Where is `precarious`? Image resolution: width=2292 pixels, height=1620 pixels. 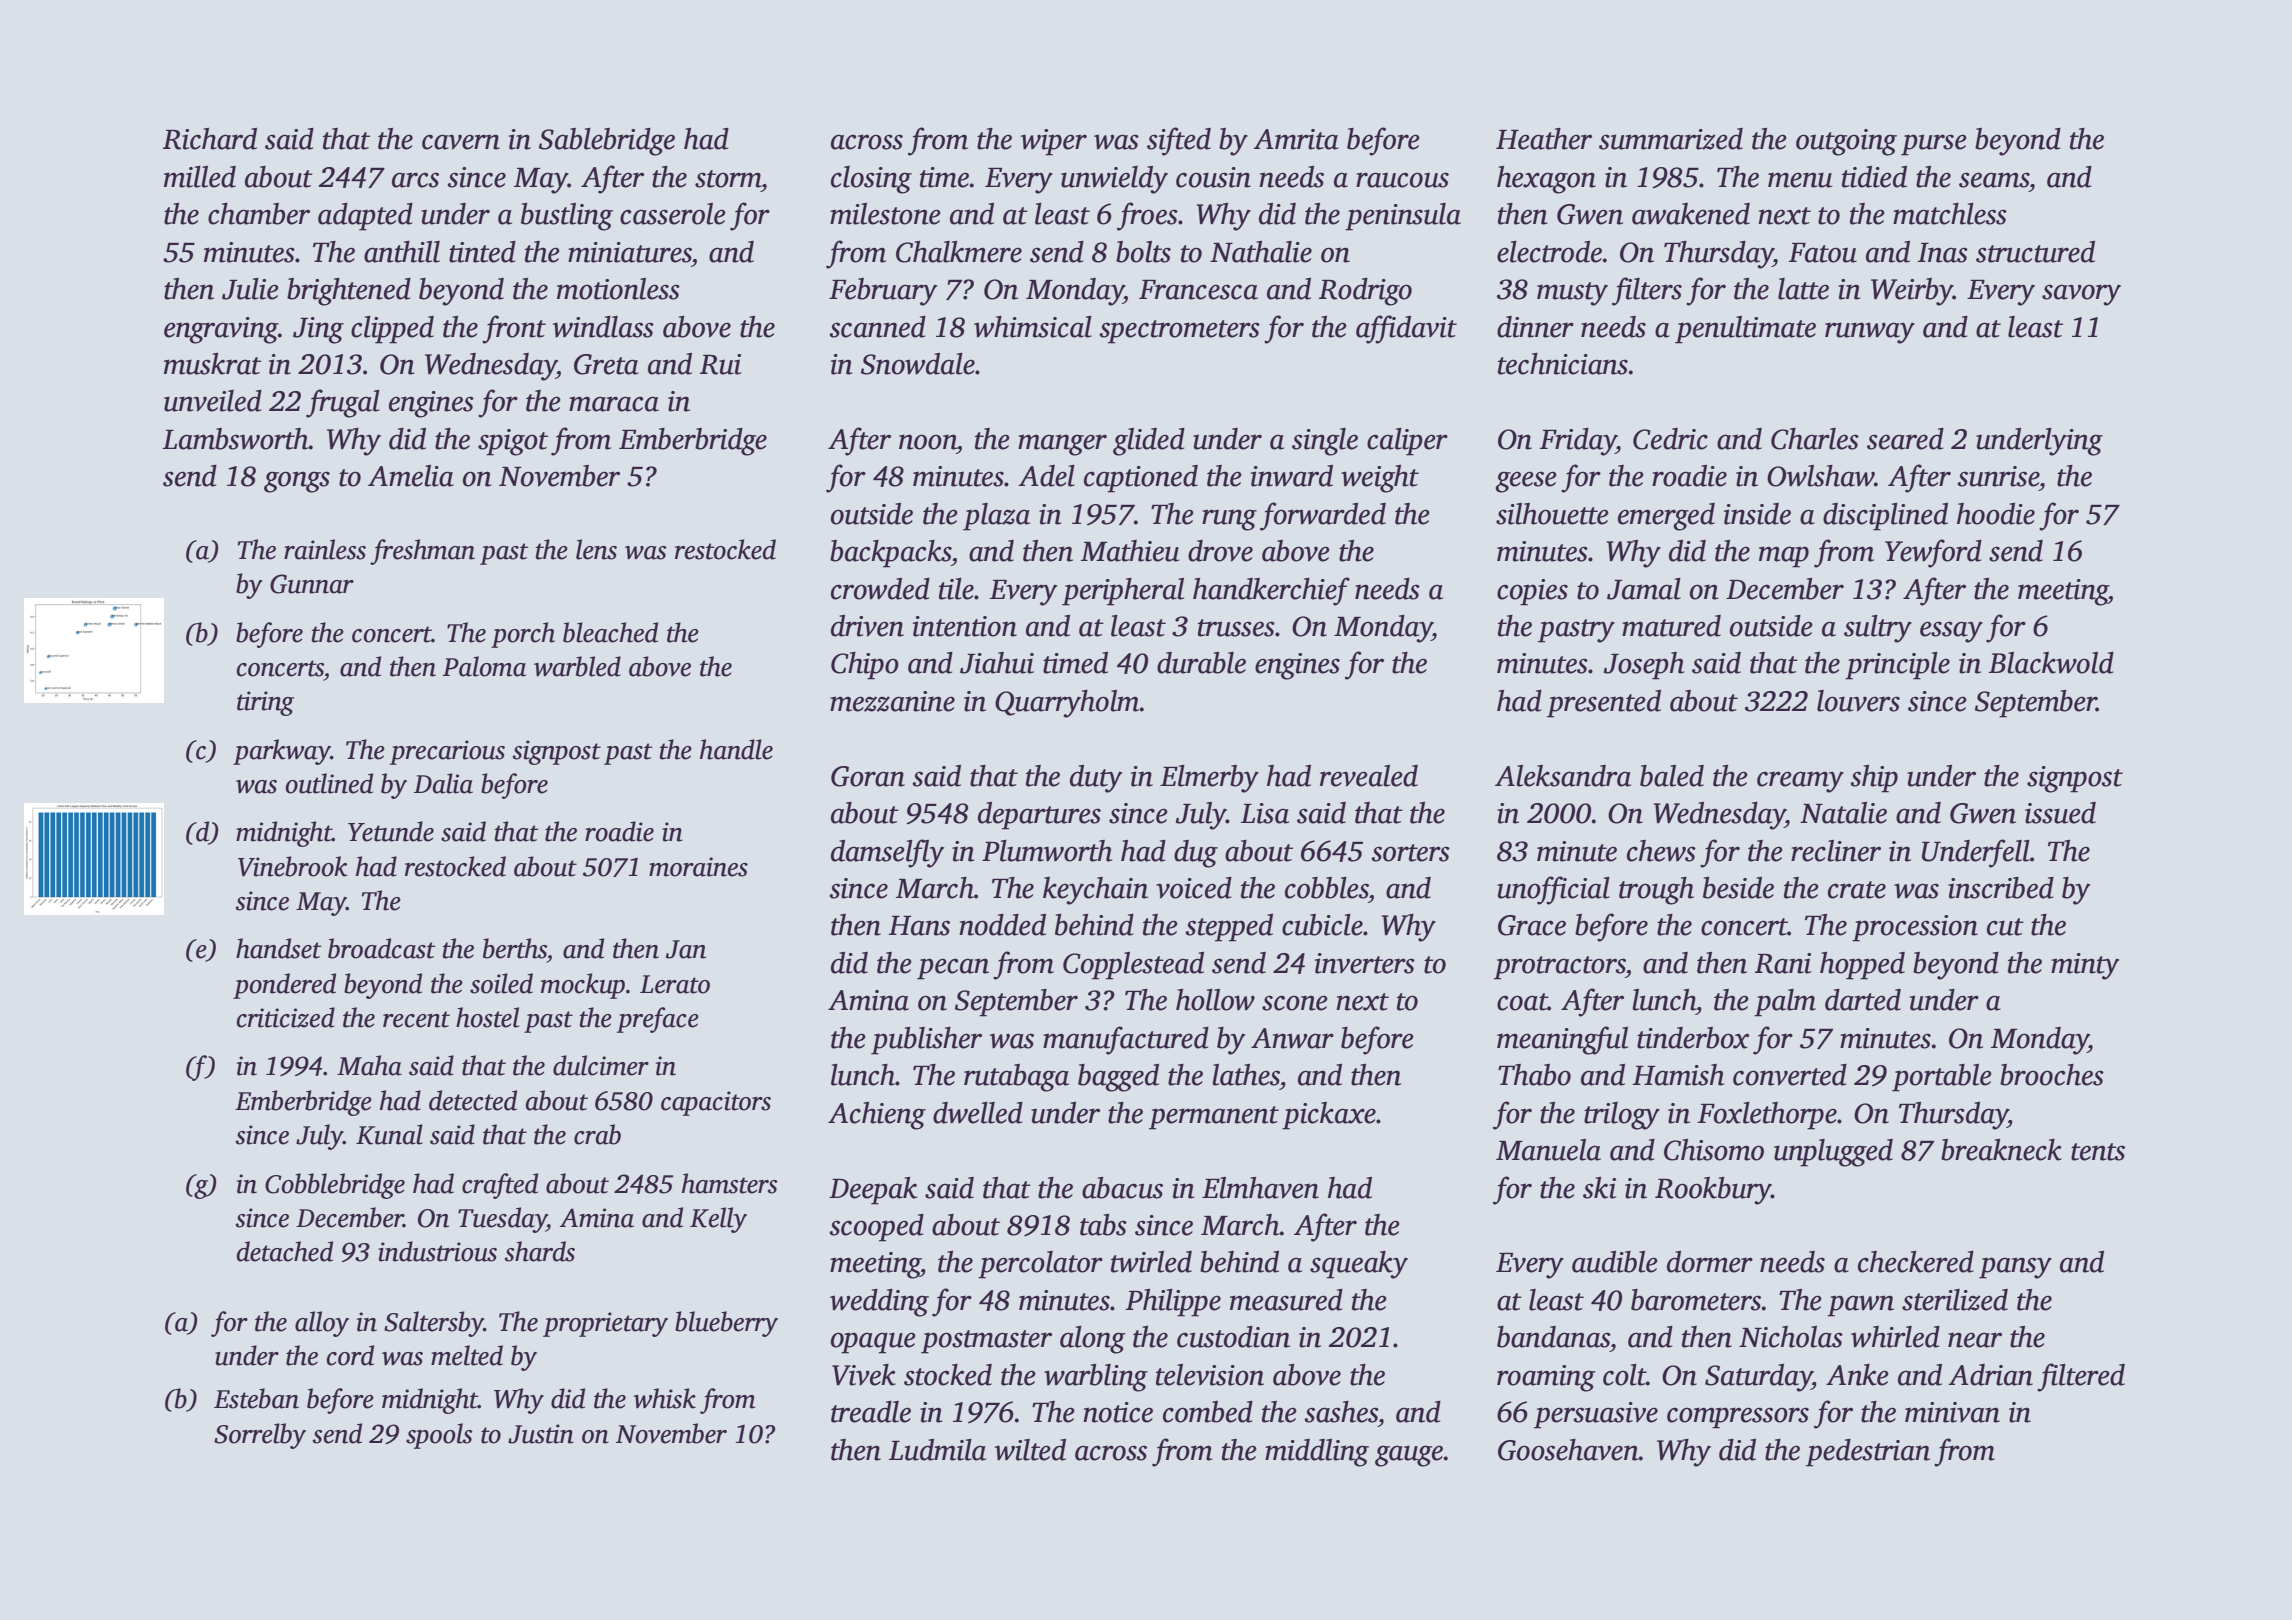 precarious is located at coordinates (447, 752).
